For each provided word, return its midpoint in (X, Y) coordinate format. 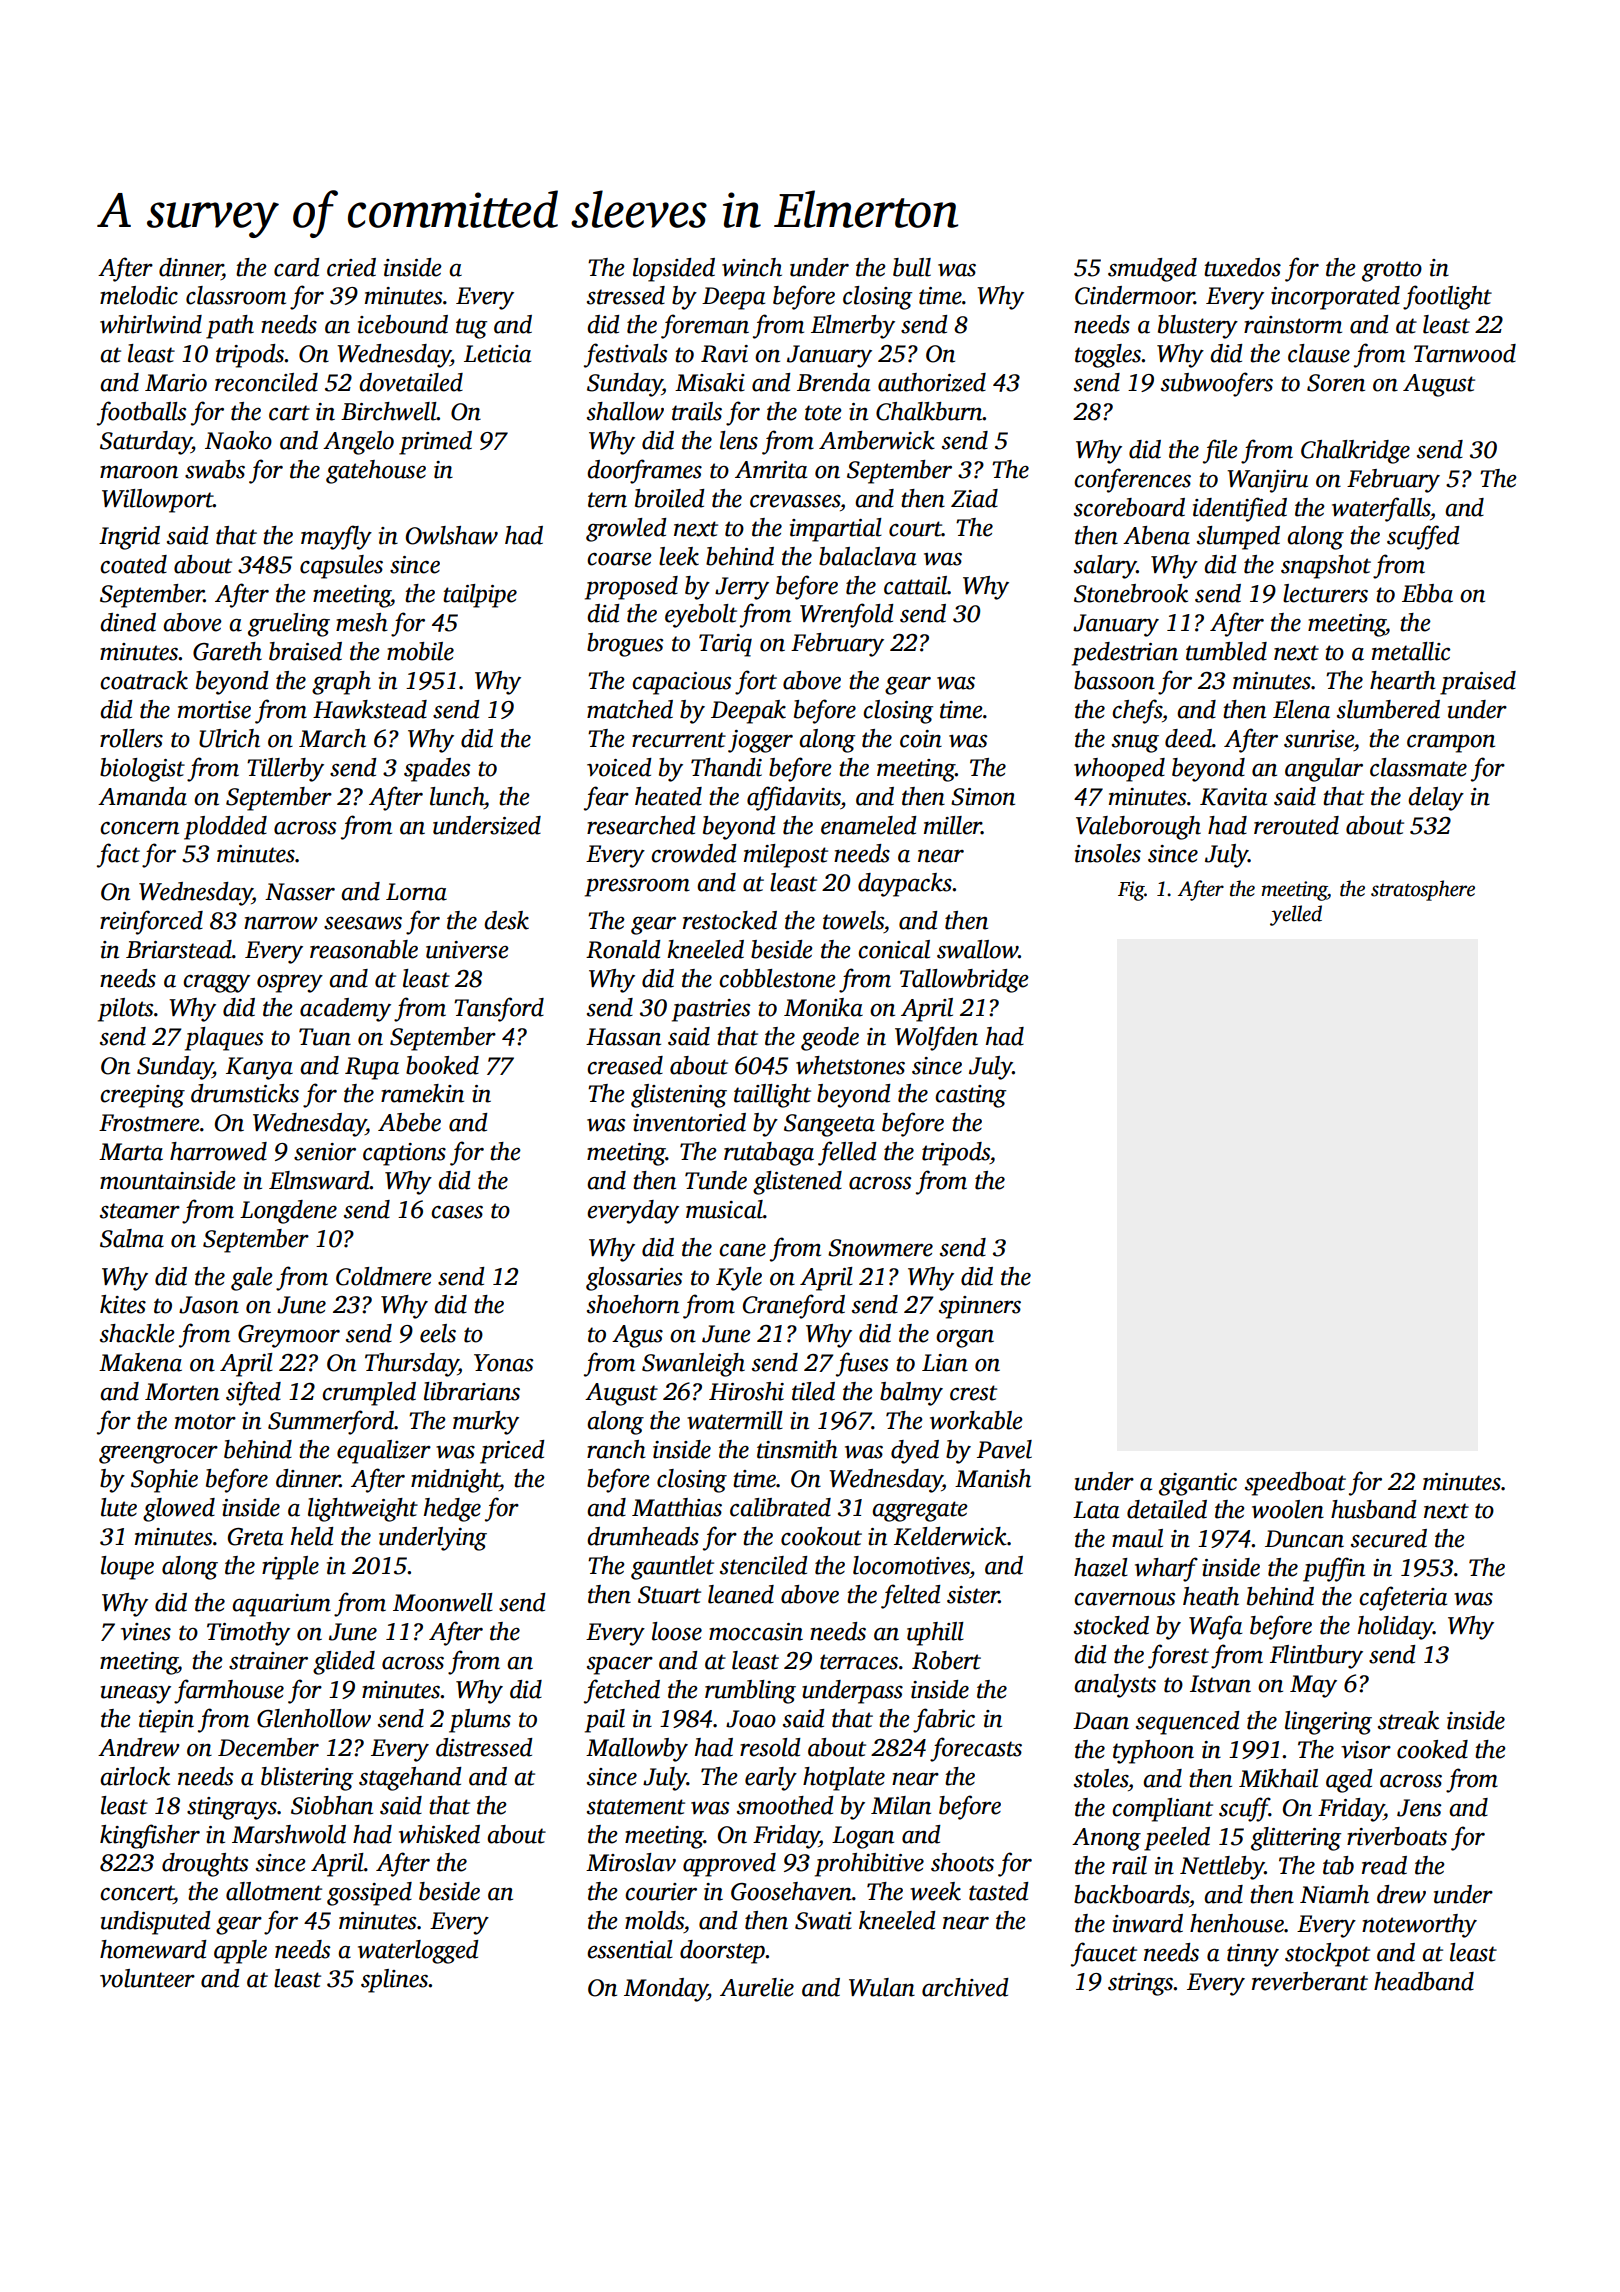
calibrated (780, 1507)
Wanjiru (1267, 481)
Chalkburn (929, 411)
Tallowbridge (964, 981)
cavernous (1124, 1599)
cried (351, 267)
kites (123, 1304)
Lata (1096, 1510)
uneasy (136, 1694)
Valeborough (1138, 828)
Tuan (325, 1037)
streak (1408, 1720)
